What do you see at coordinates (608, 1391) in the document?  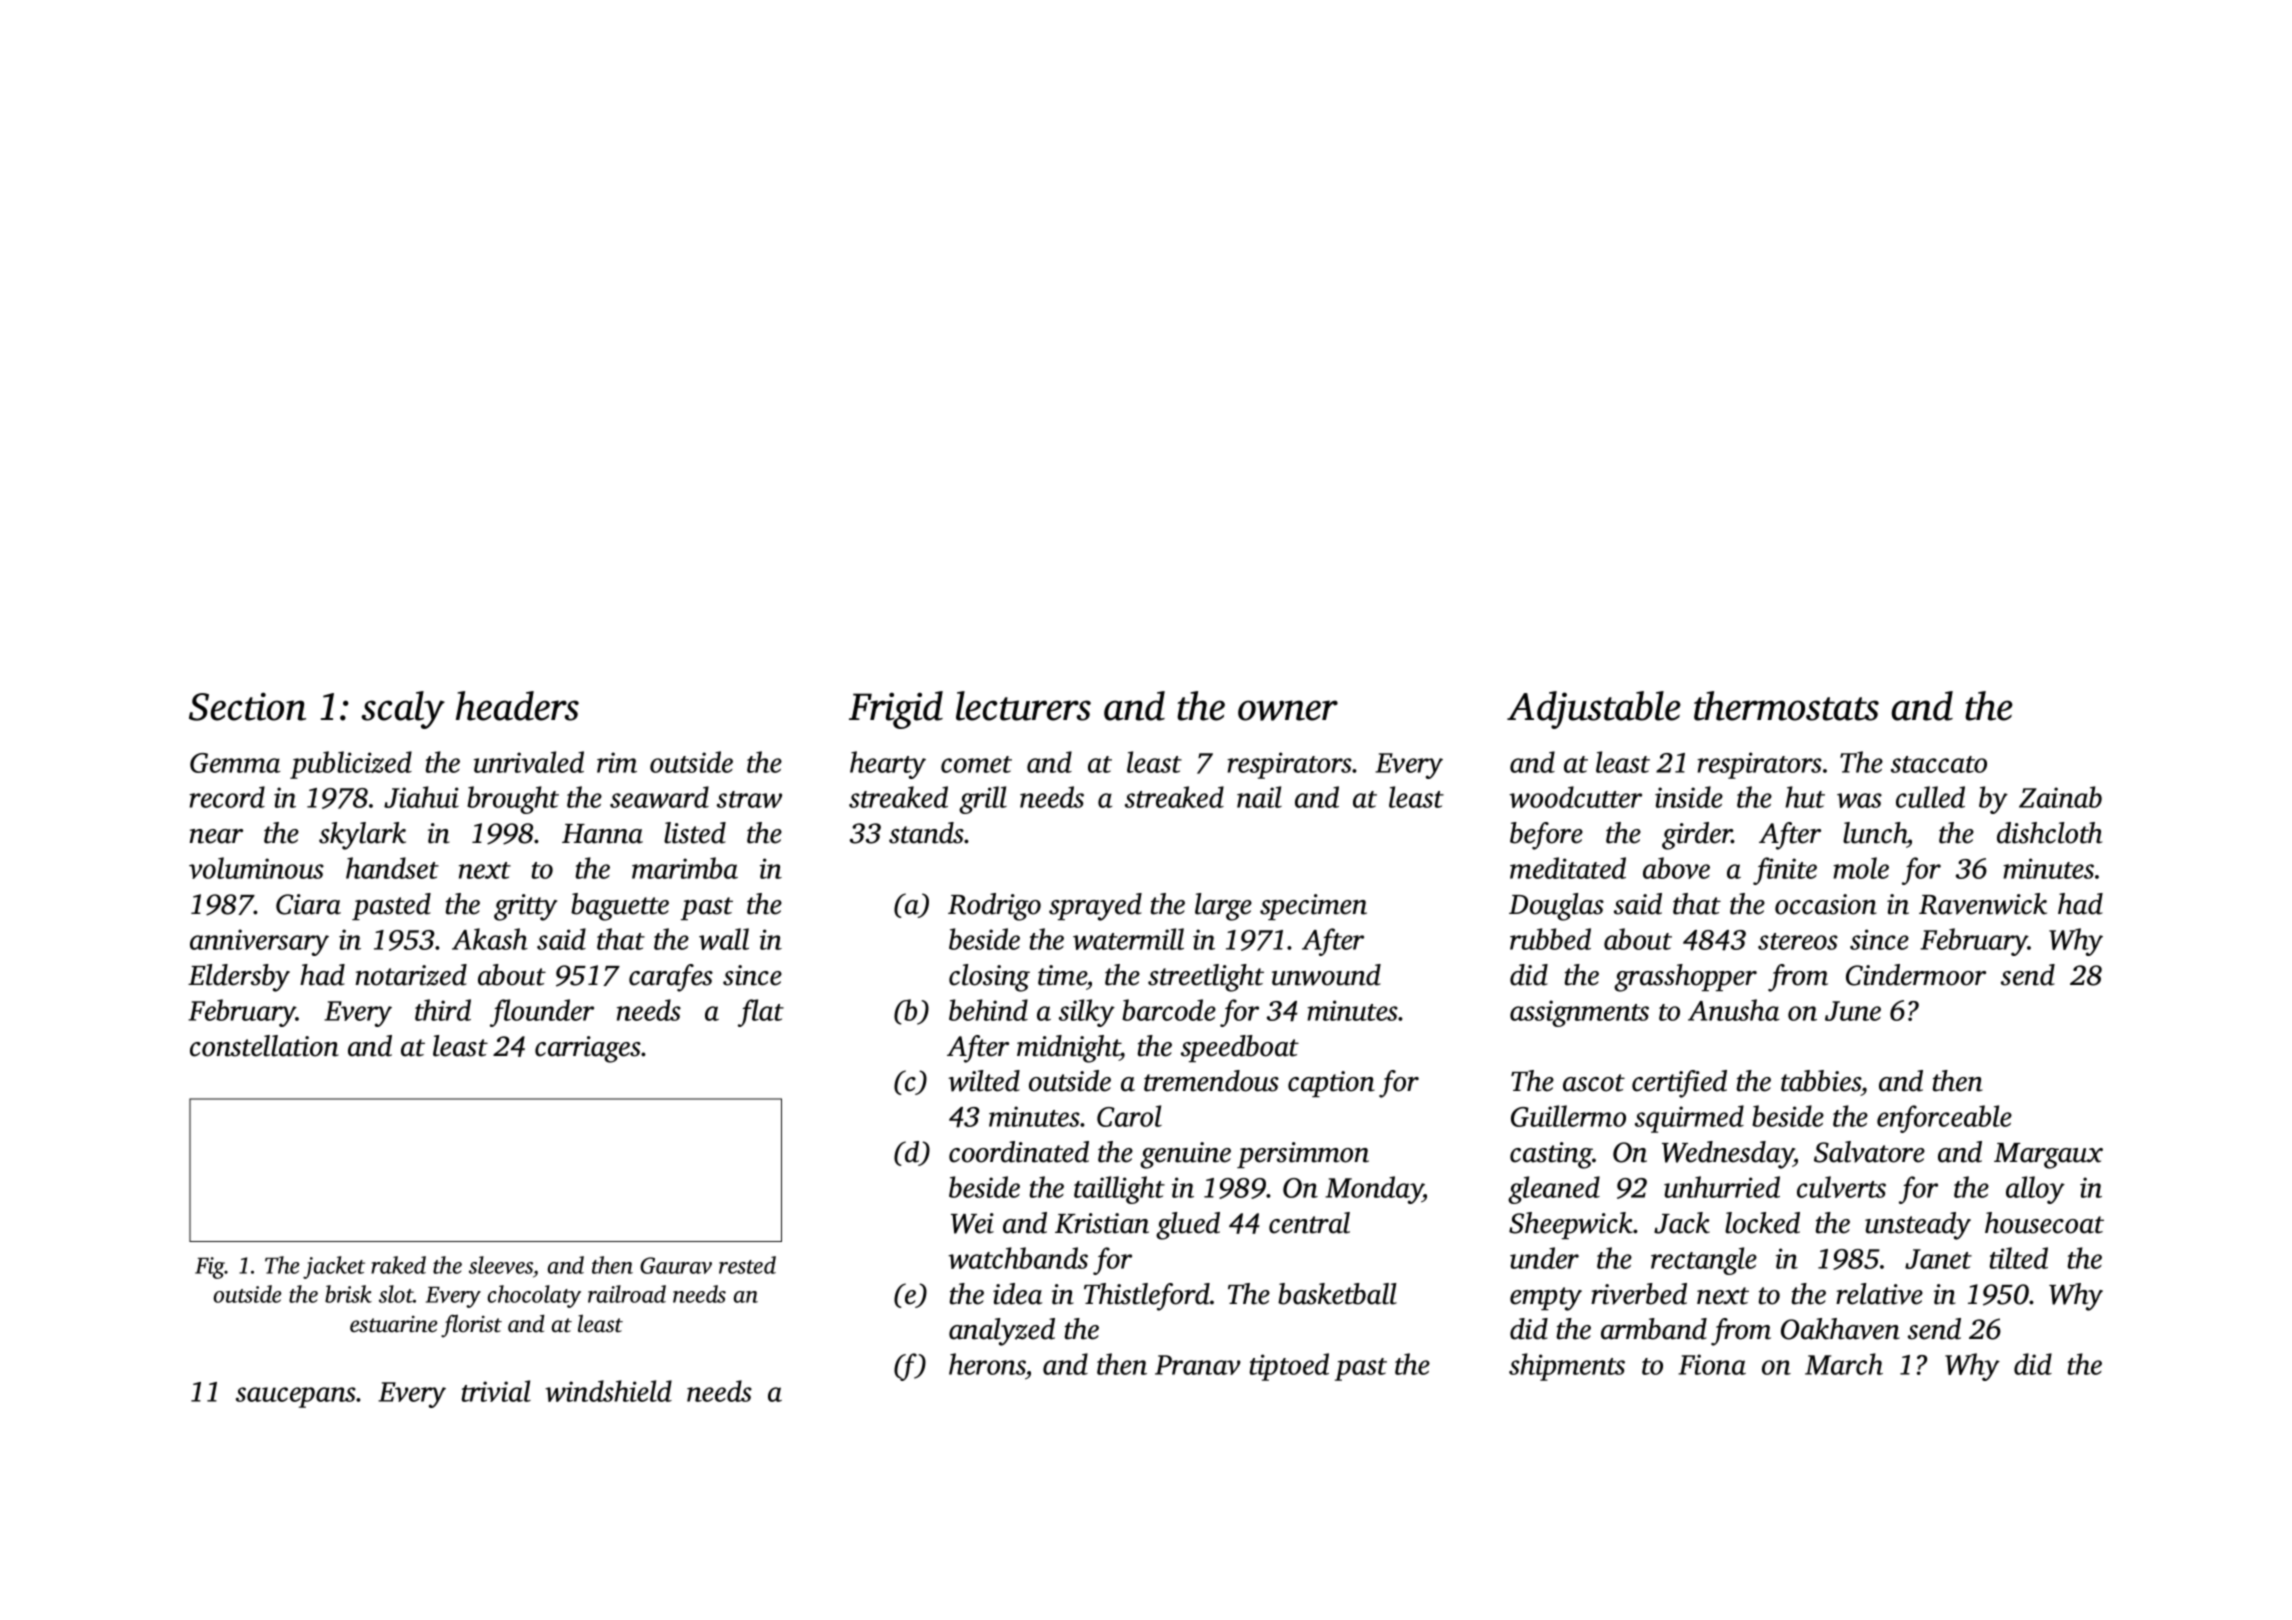 I see `windshield` at bounding box center [608, 1391].
